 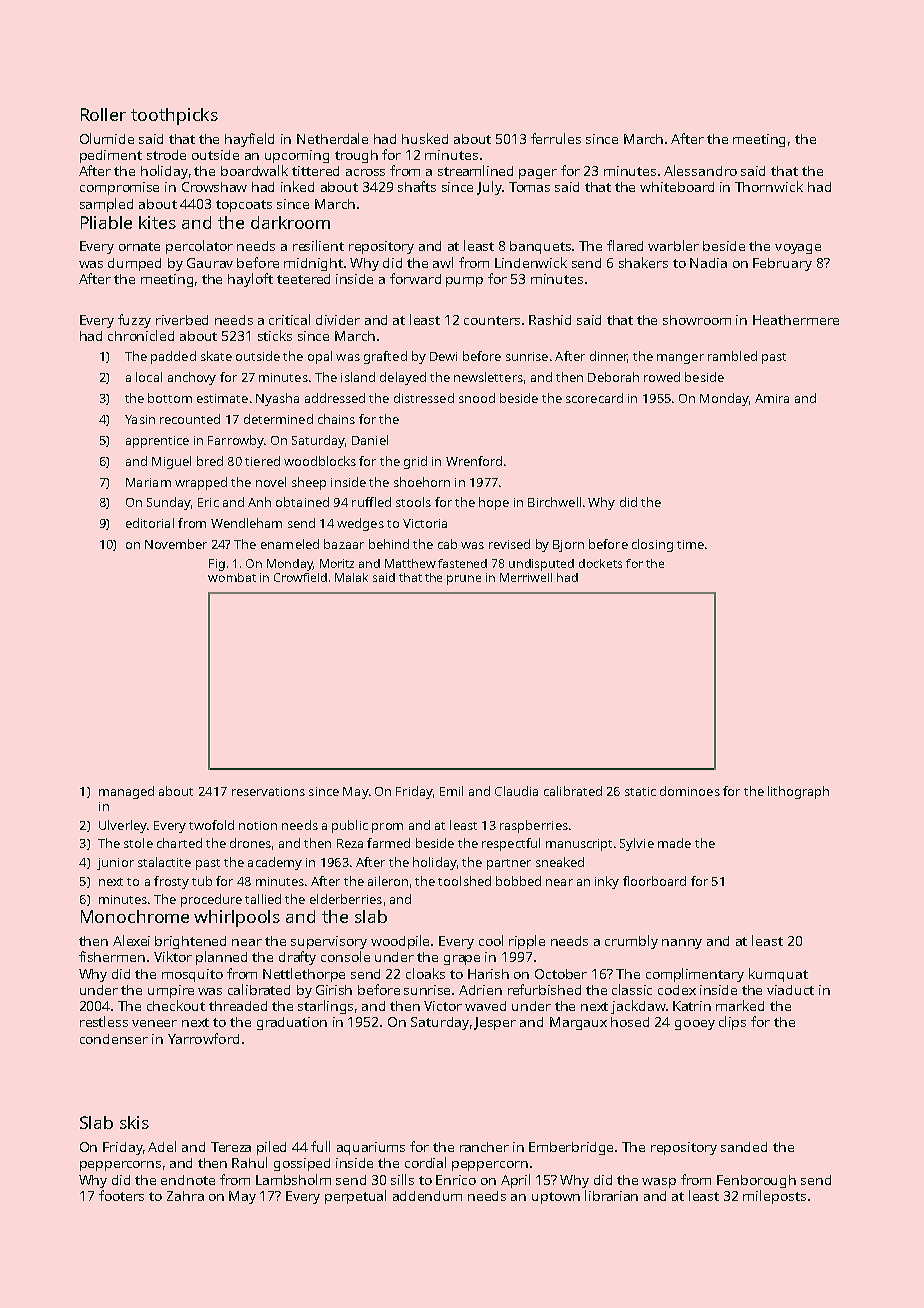 What do you see at coordinates (126, 792) in the page?
I see `managed` at bounding box center [126, 792].
